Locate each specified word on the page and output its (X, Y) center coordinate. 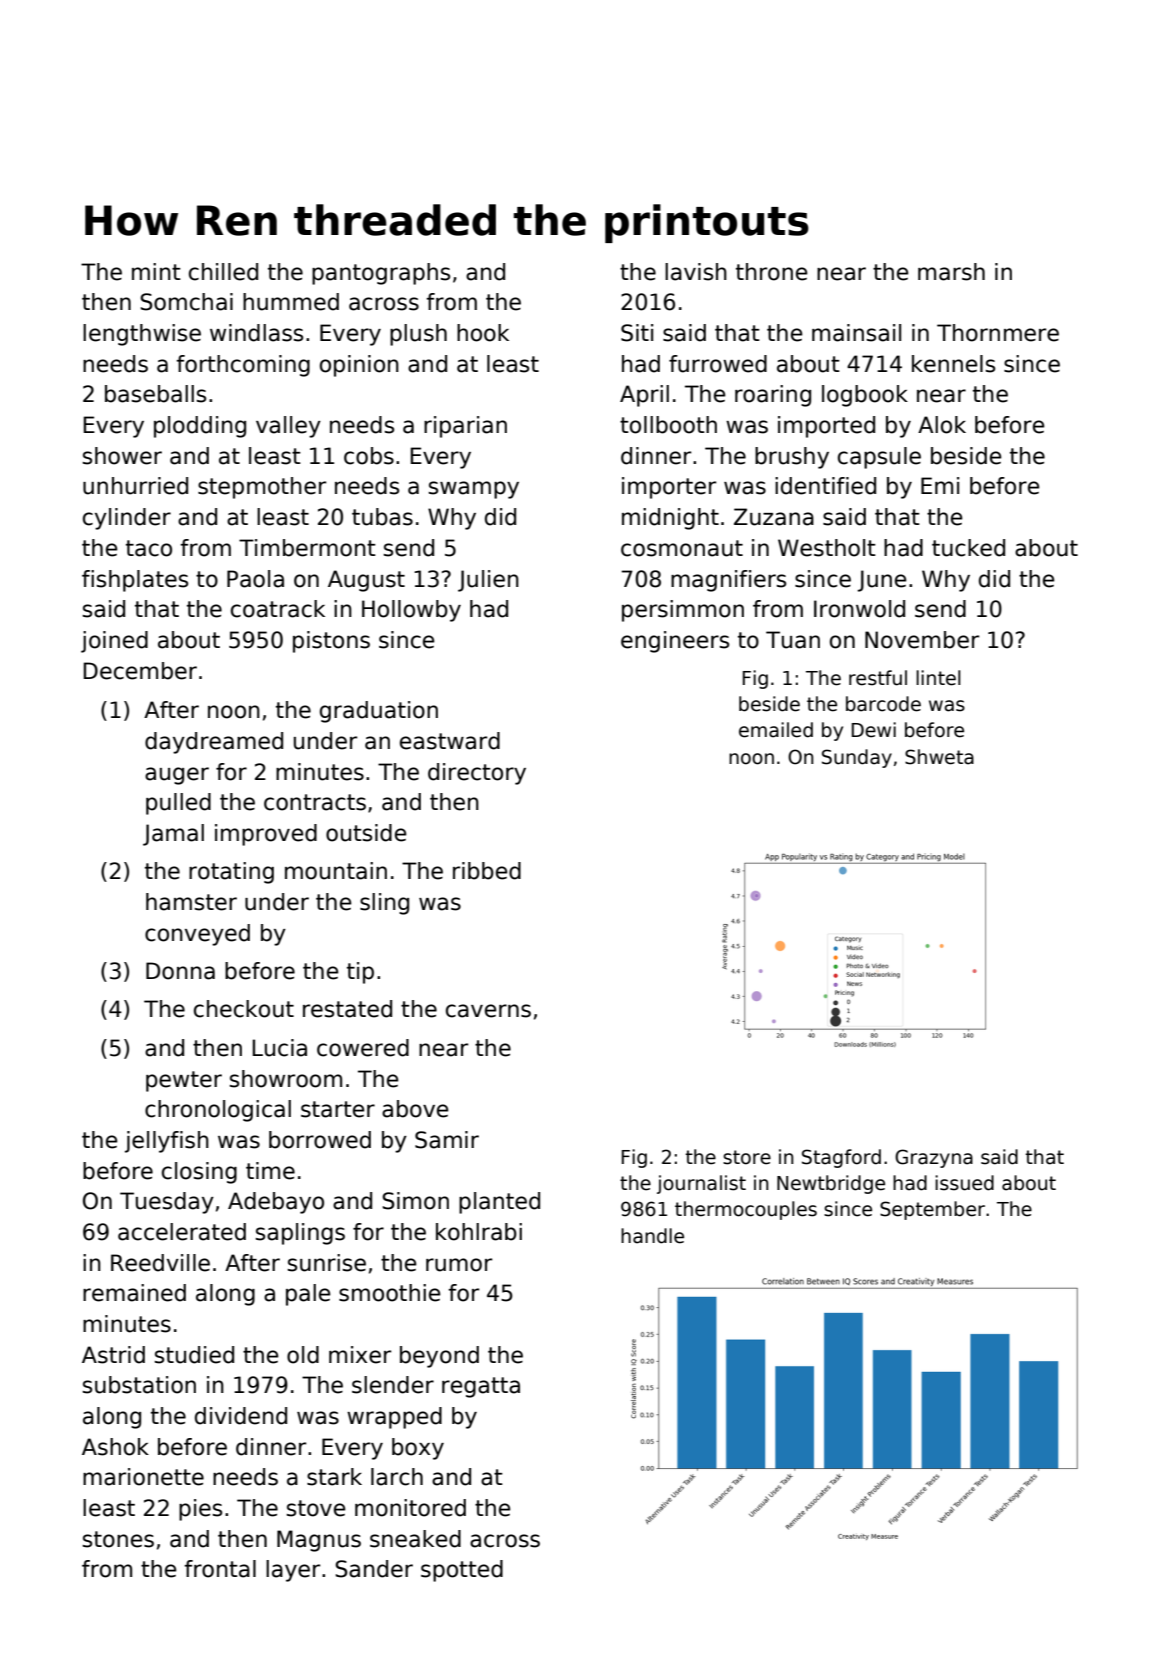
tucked (968, 548)
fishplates (135, 581)
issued (964, 1183)
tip (360, 973)
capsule (879, 458)
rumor (459, 1265)
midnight (670, 519)
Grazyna (934, 1158)
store (747, 1157)
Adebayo (276, 1203)
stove (316, 1508)
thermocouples (746, 1210)
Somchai (186, 302)
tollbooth (668, 425)
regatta (481, 1387)
